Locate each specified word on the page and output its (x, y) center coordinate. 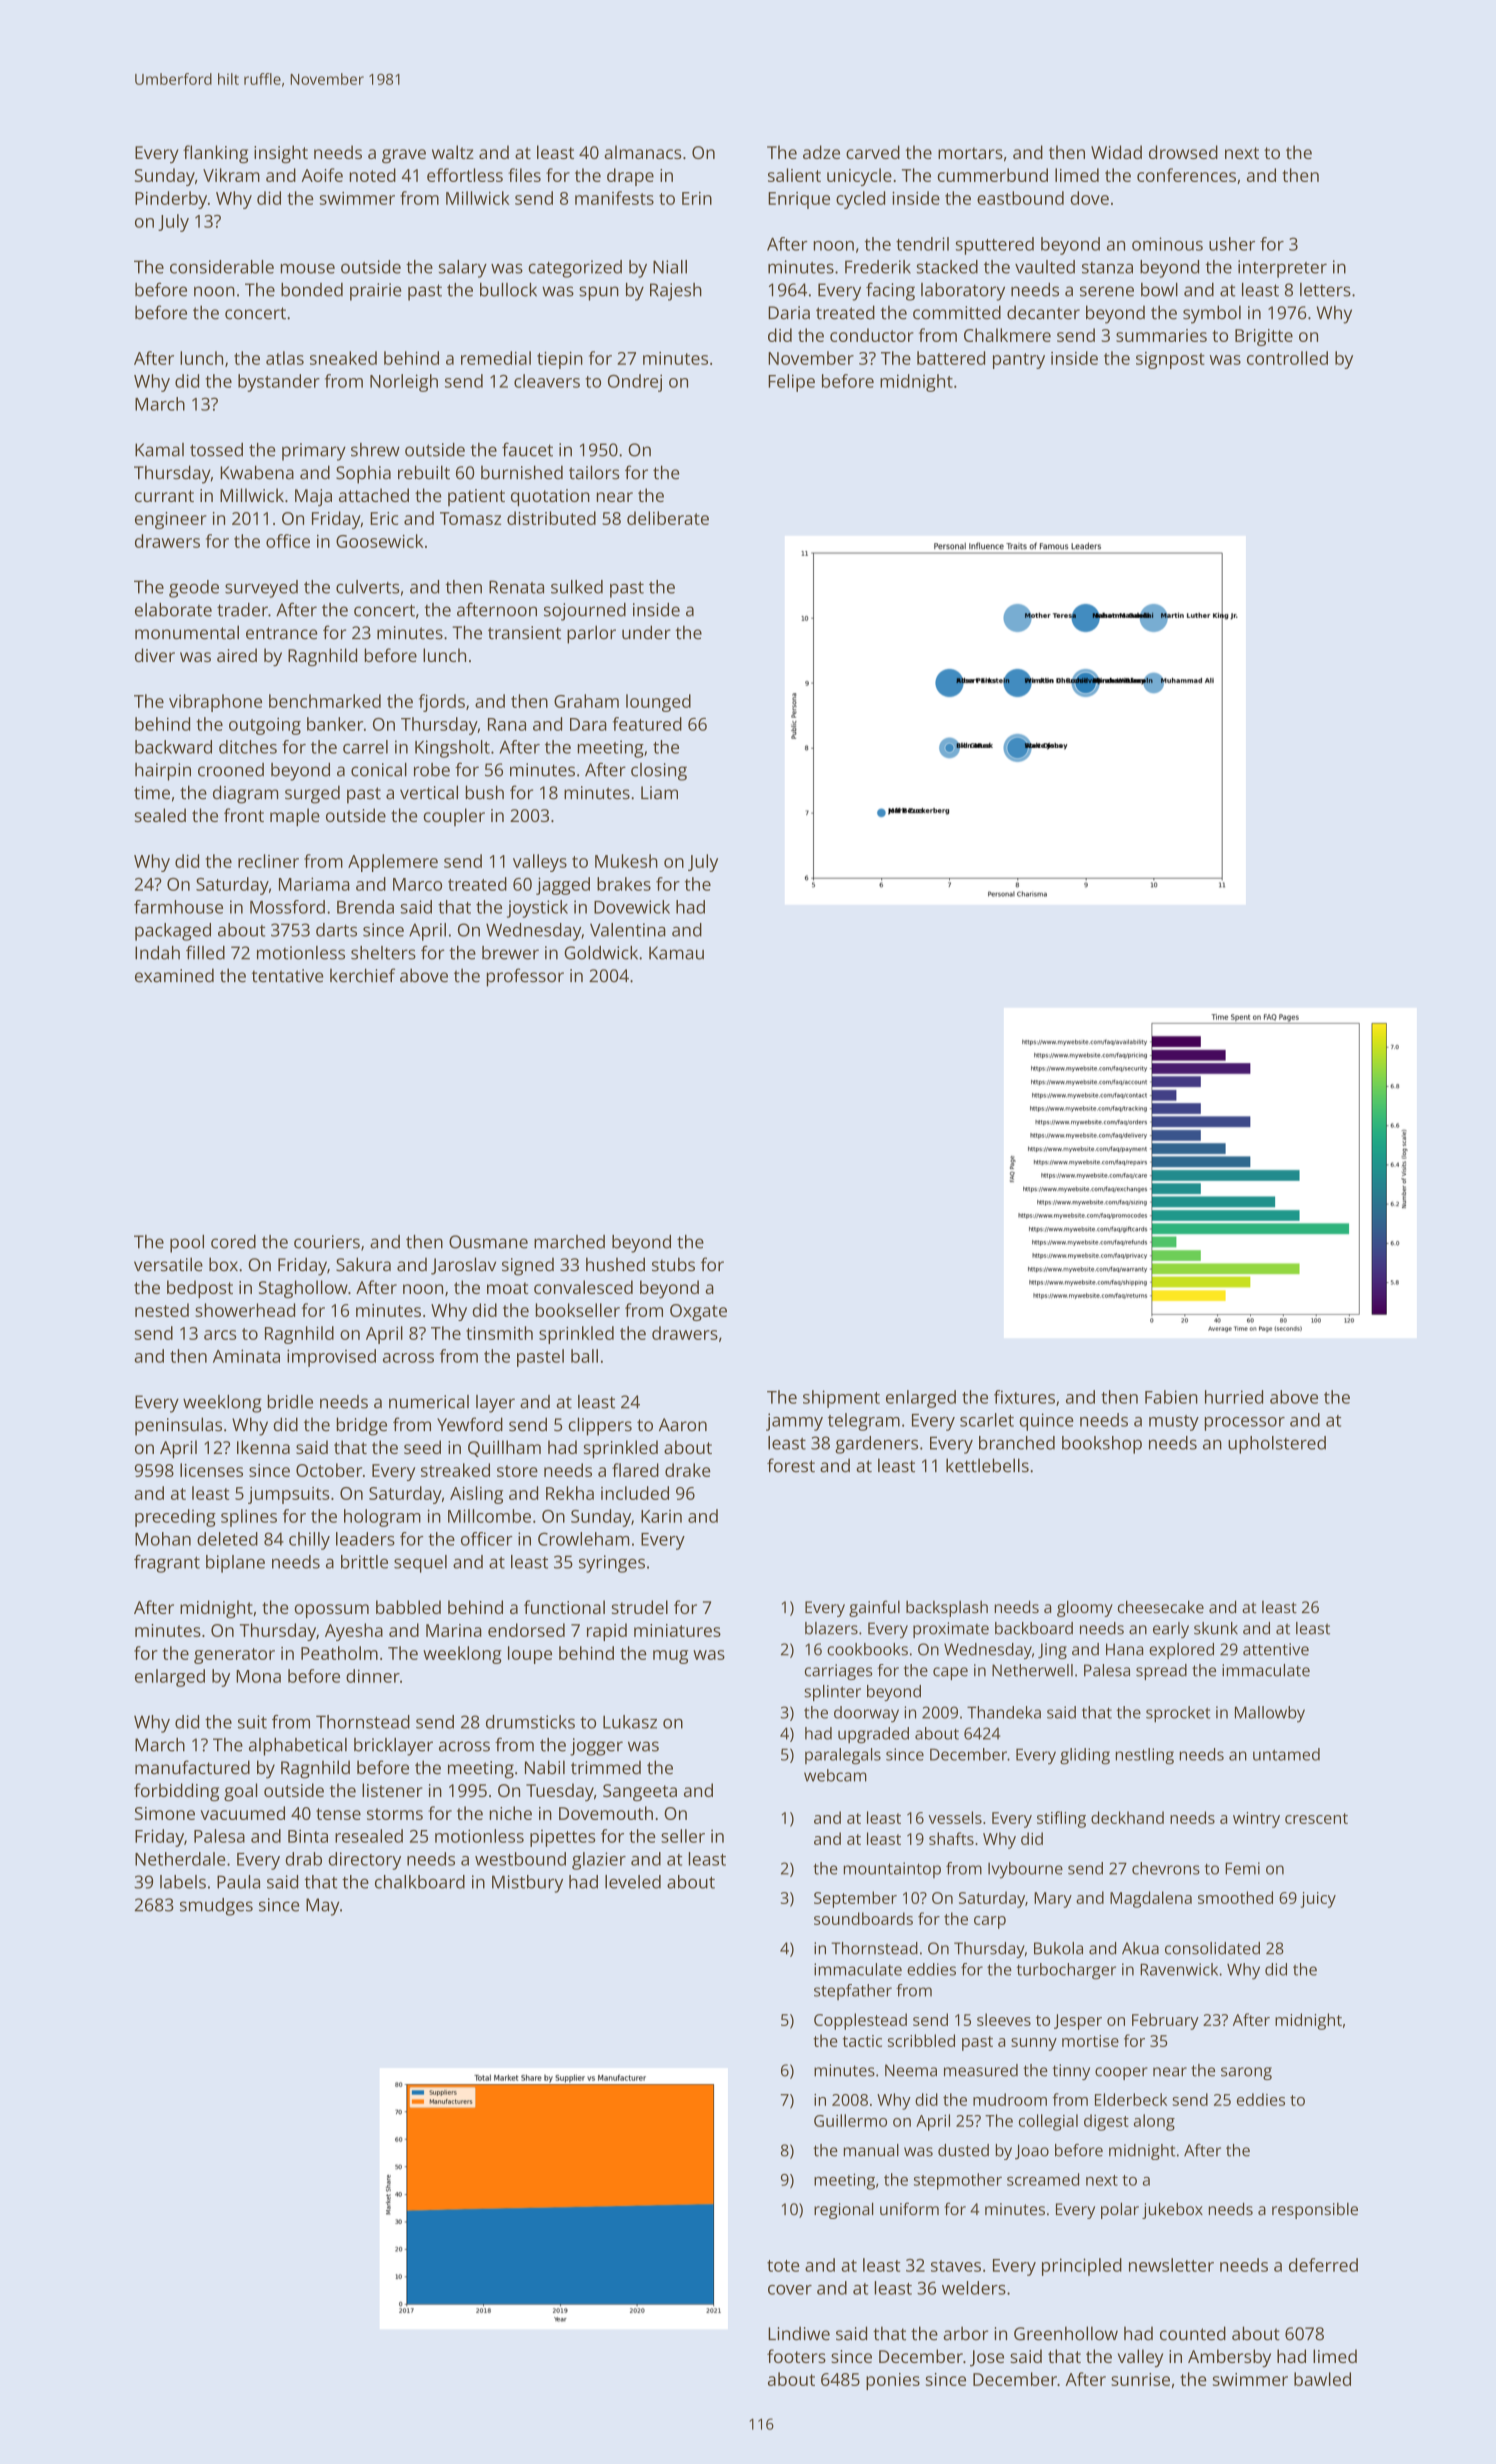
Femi (1242, 1868)
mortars (970, 153)
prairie (375, 292)
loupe (530, 1655)
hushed (615, 1264)
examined (174, 975)
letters (1325, 290)
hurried (1234, 1397)
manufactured (192, 1767)
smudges (216, 1907)
